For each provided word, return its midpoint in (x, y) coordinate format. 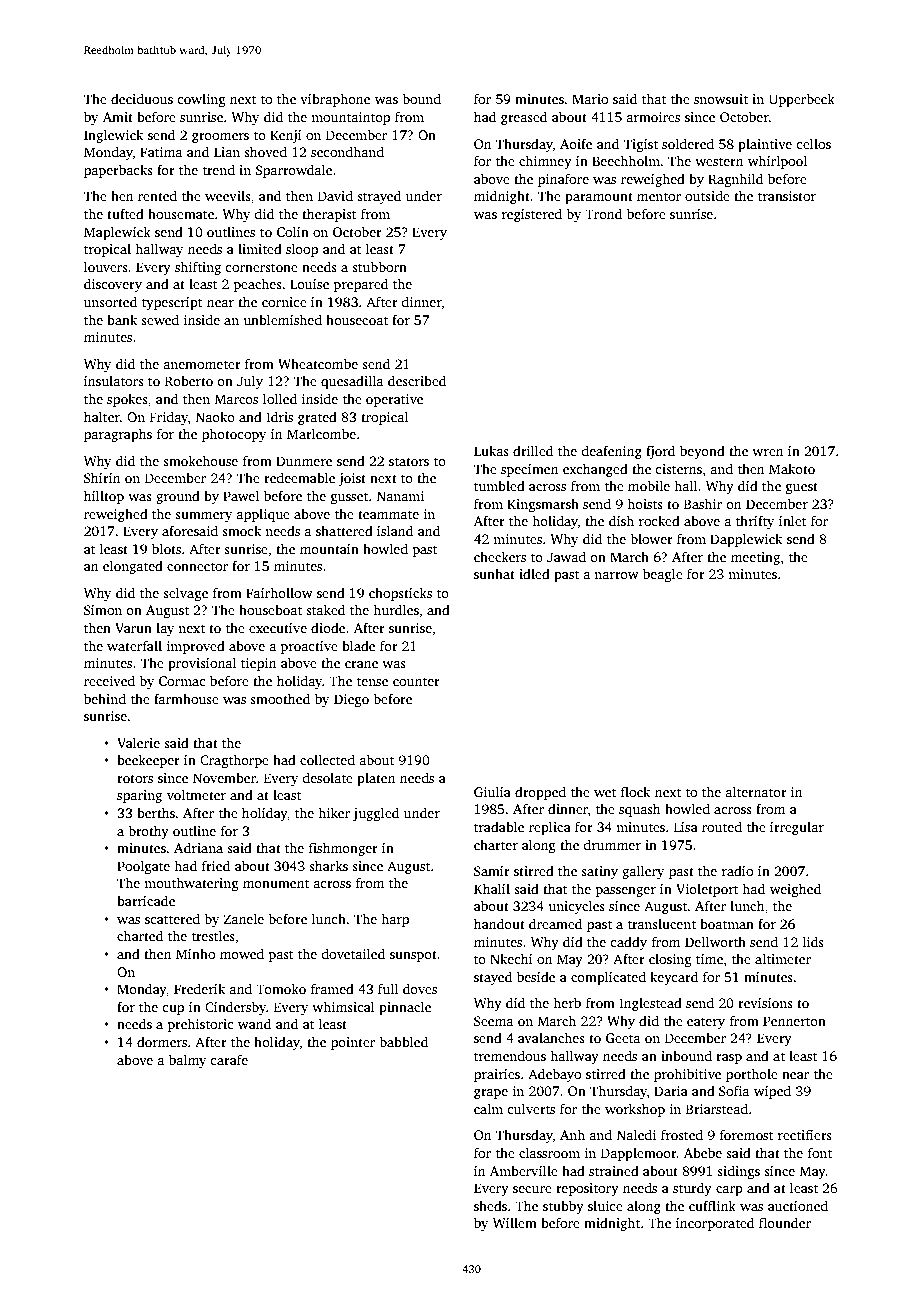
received (109, 680)
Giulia (492, 791)
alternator (756, 791)
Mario (590, 99)
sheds (490, 1205)
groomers (220, 138)
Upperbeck (802, 100)
